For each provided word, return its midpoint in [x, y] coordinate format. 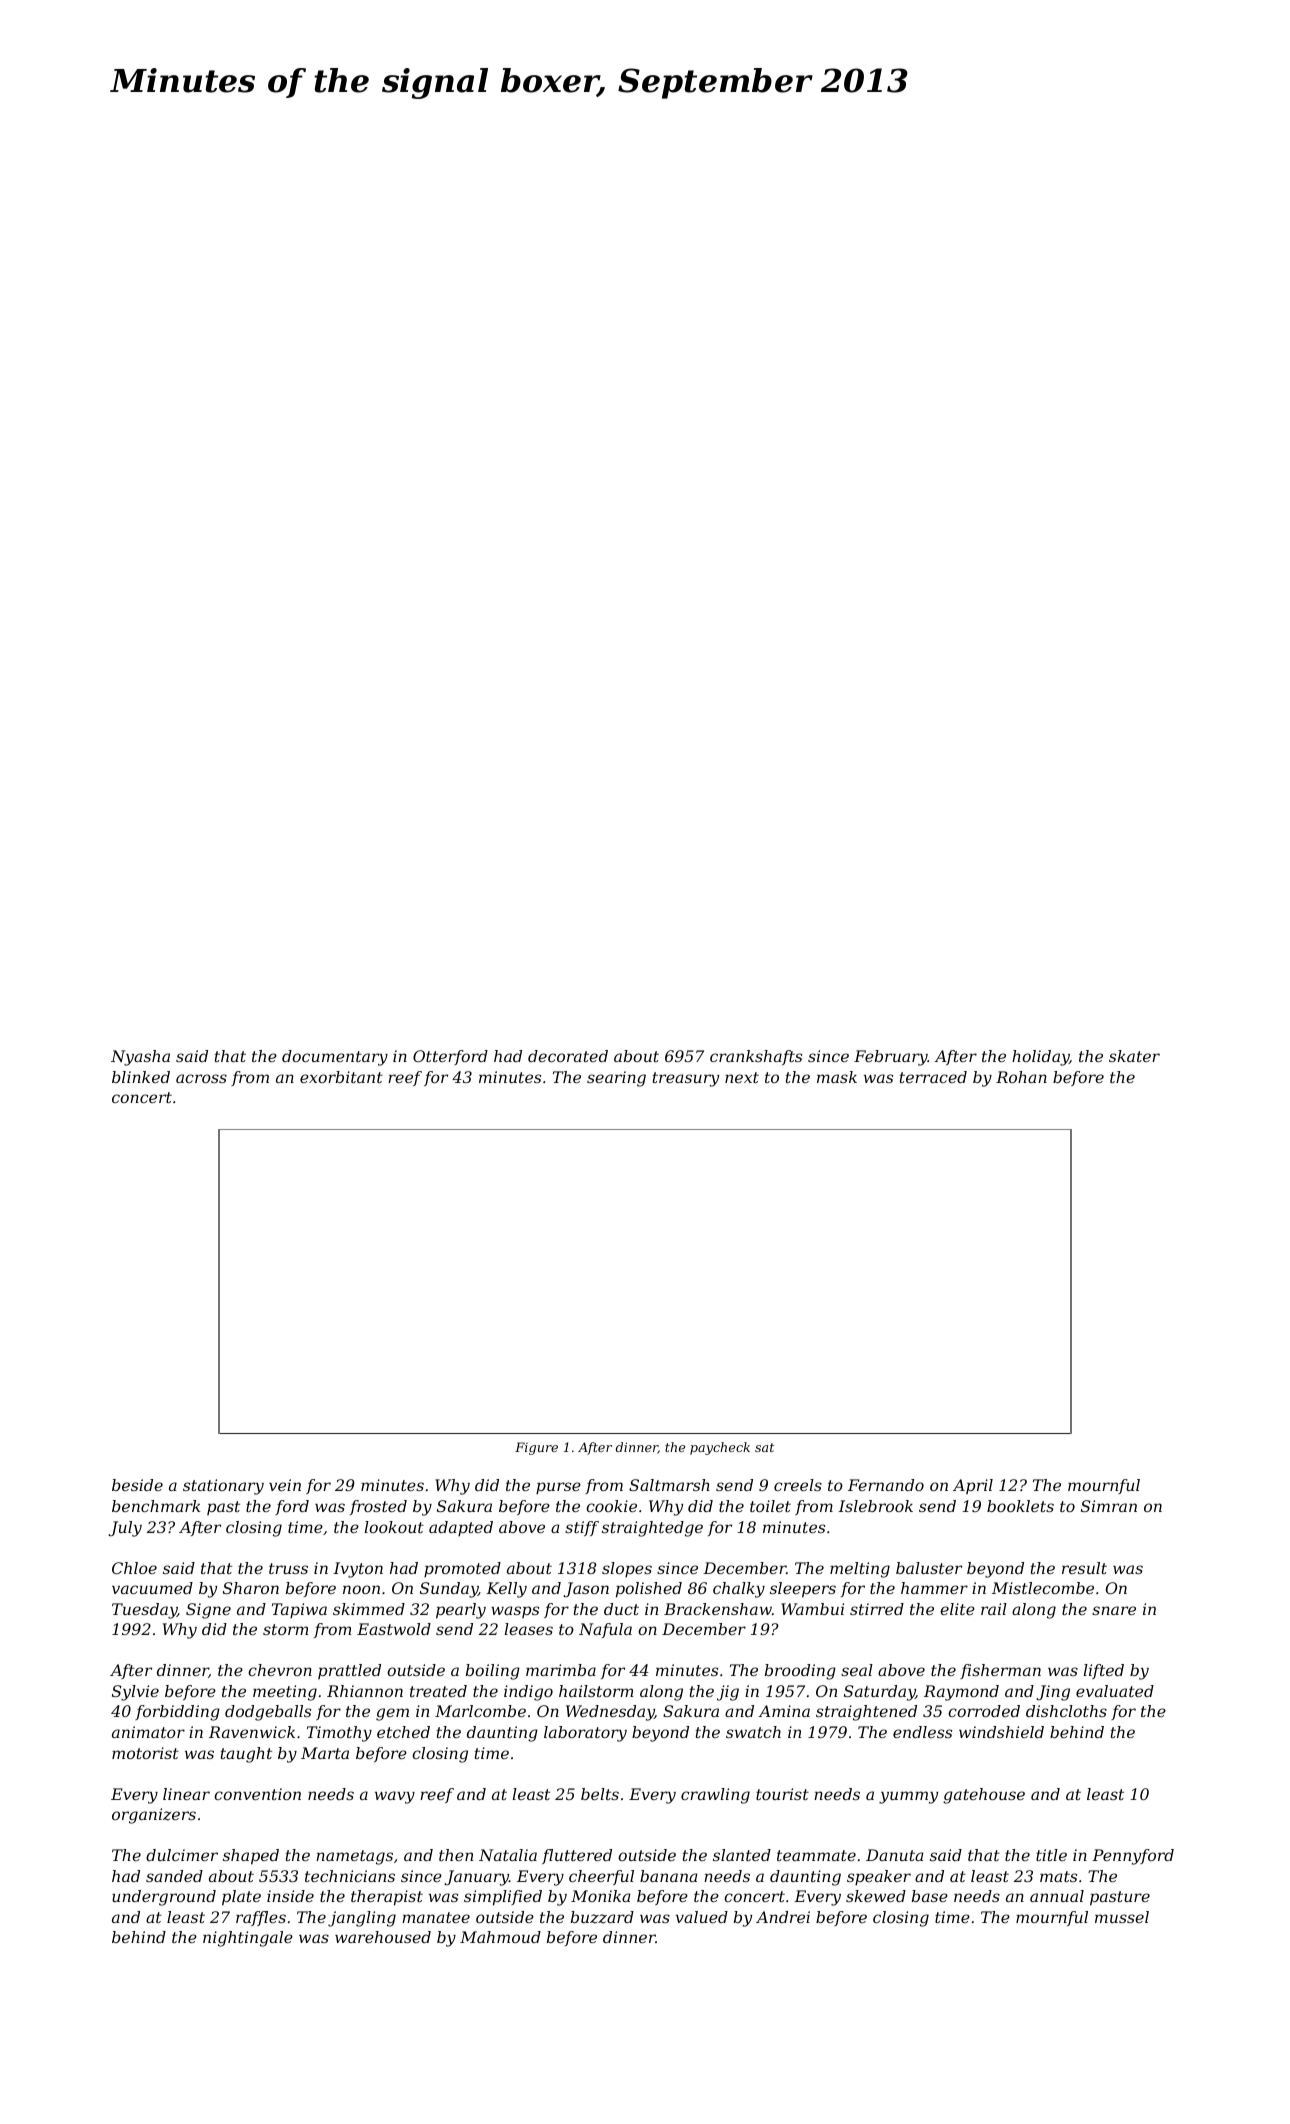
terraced [933, 1077]
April [973, 1486]
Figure [536, 1448]
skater [1134, 1056]
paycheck [720, 1448]
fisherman [1000, 1671]
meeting [285, 1693]
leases [529, 1629]
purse [558, 1488]
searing [616, 1079]
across [201, 1078]
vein [285, 1485]
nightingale [248, 1939]
